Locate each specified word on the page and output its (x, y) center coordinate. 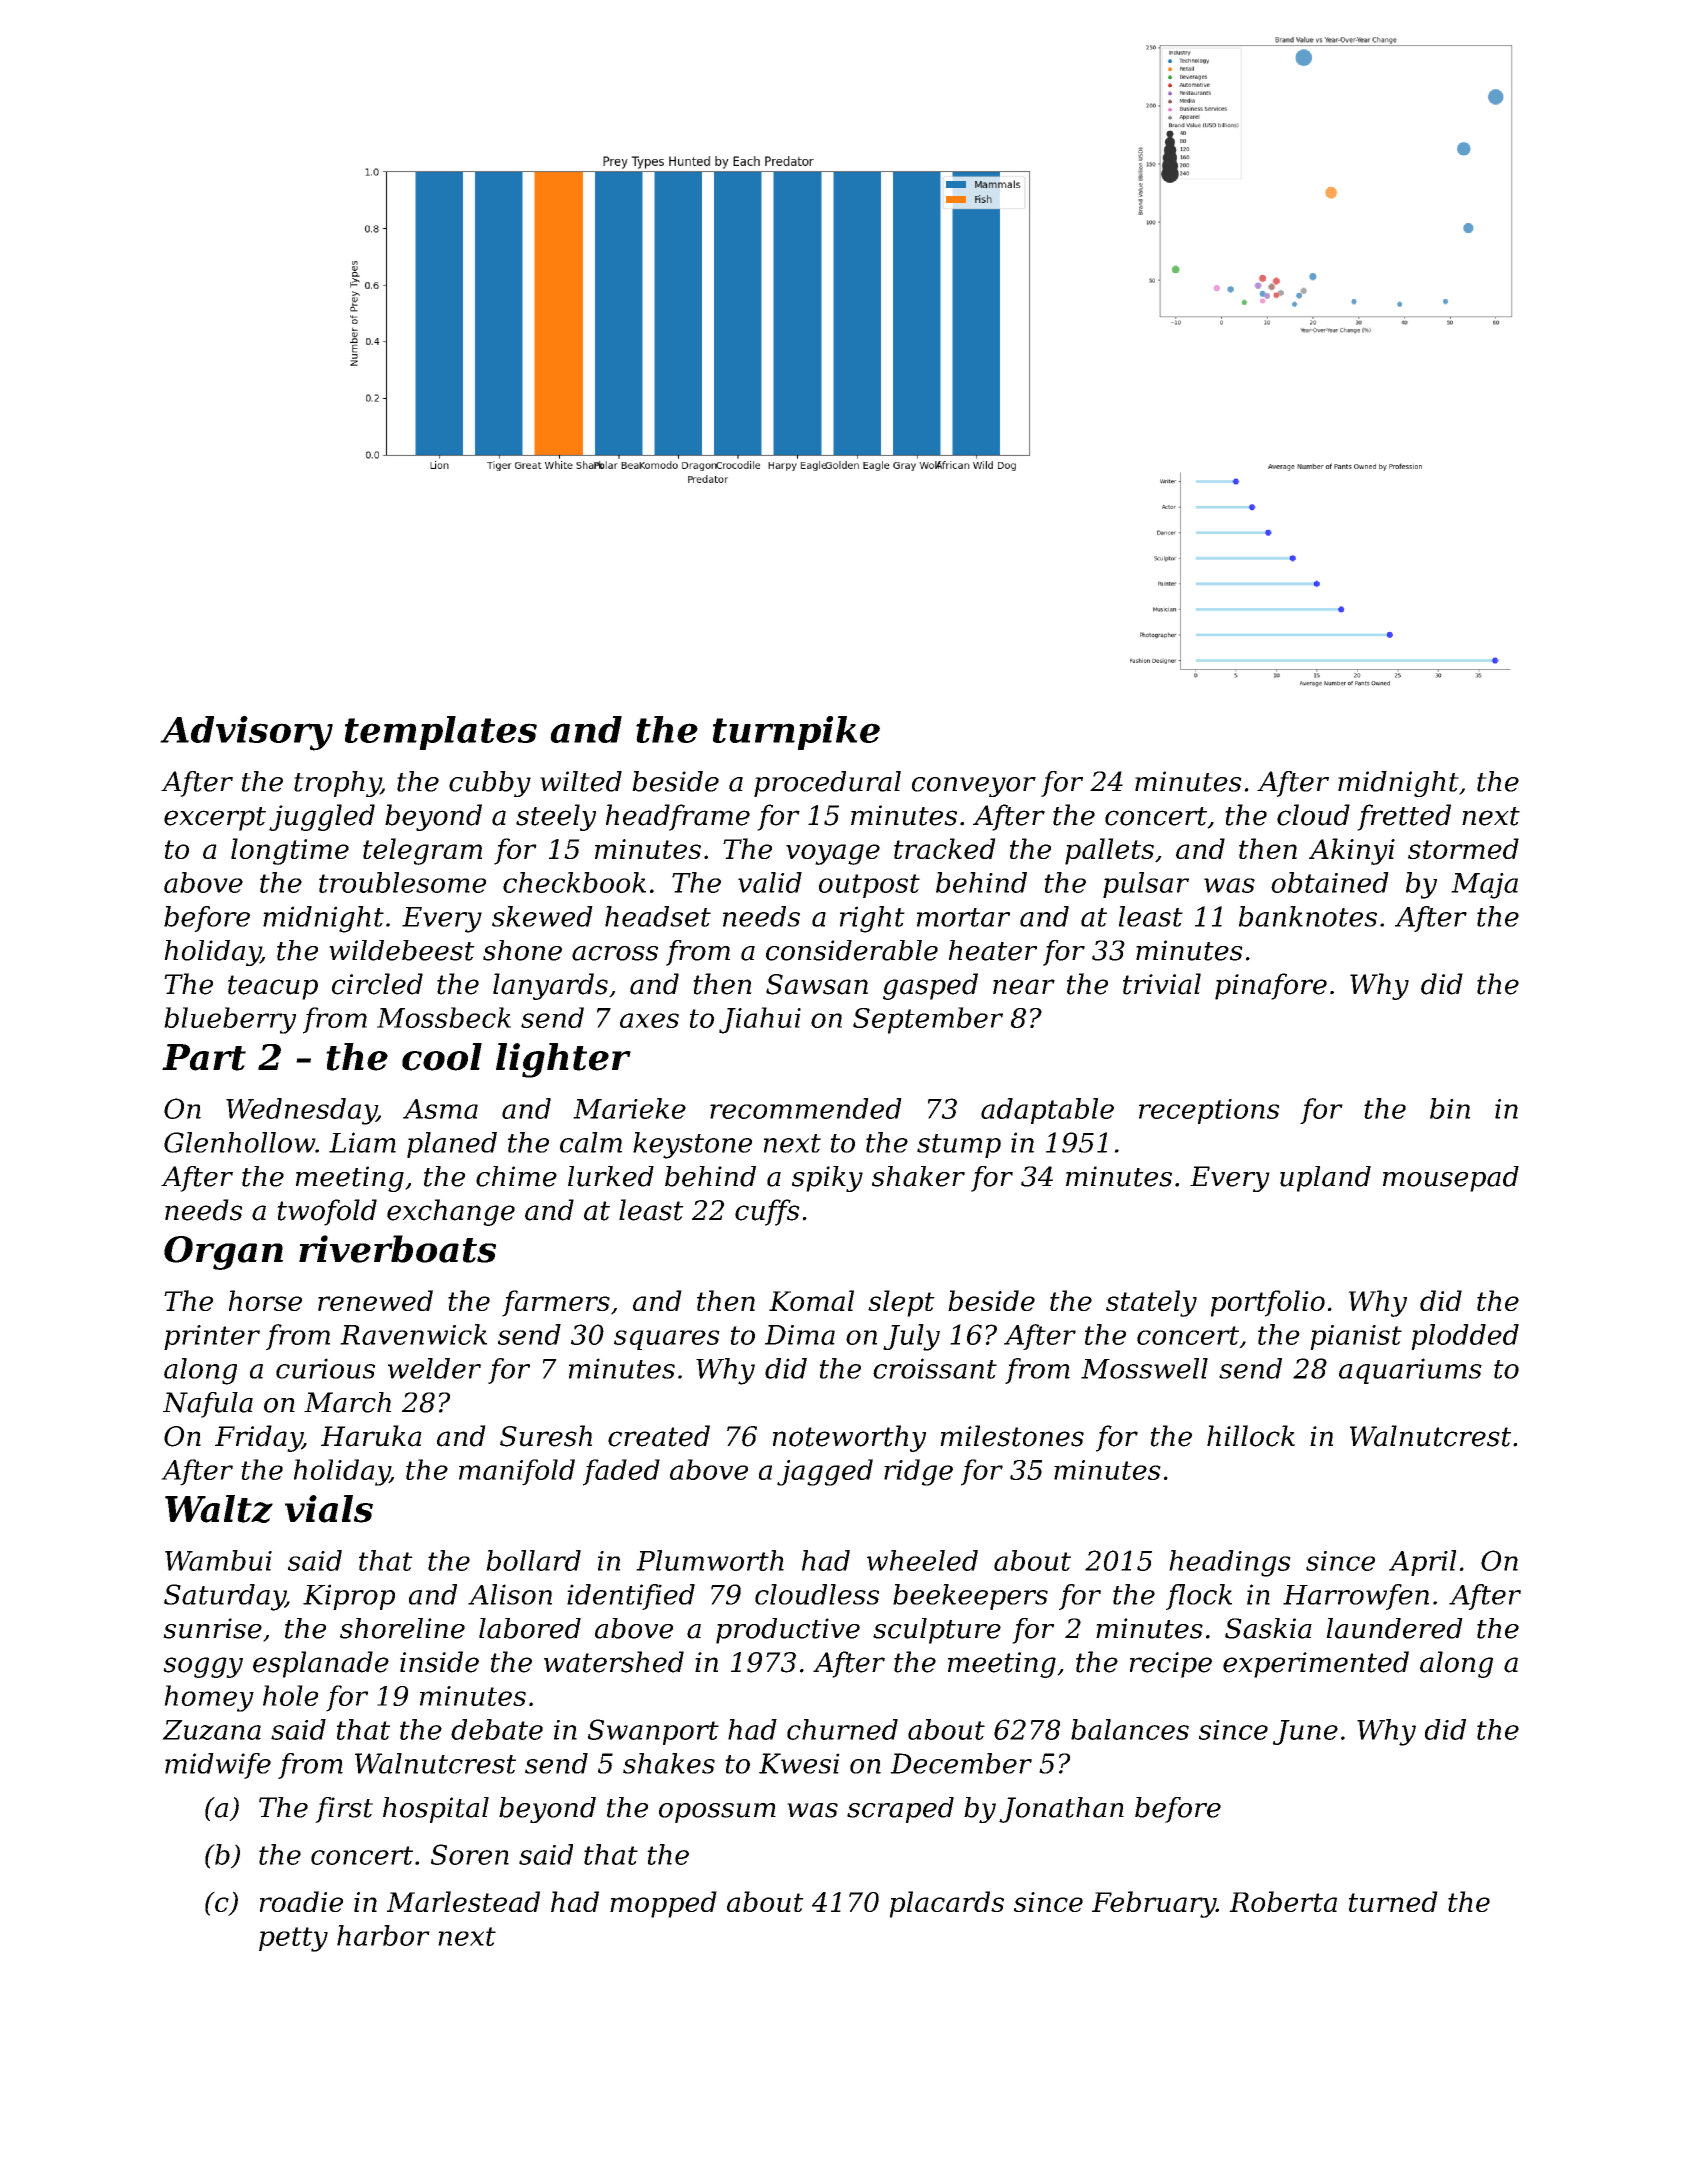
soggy (203, 1667)
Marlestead (463, 1901)
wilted (581, 781)
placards (947, 1904)
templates (441, 733)
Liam (362, 1142)
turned (1393, 1901)
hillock (1251, 1436)
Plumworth (710, 1560)
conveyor (974, 787)
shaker (918, 1176)
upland (1325, 1179)
